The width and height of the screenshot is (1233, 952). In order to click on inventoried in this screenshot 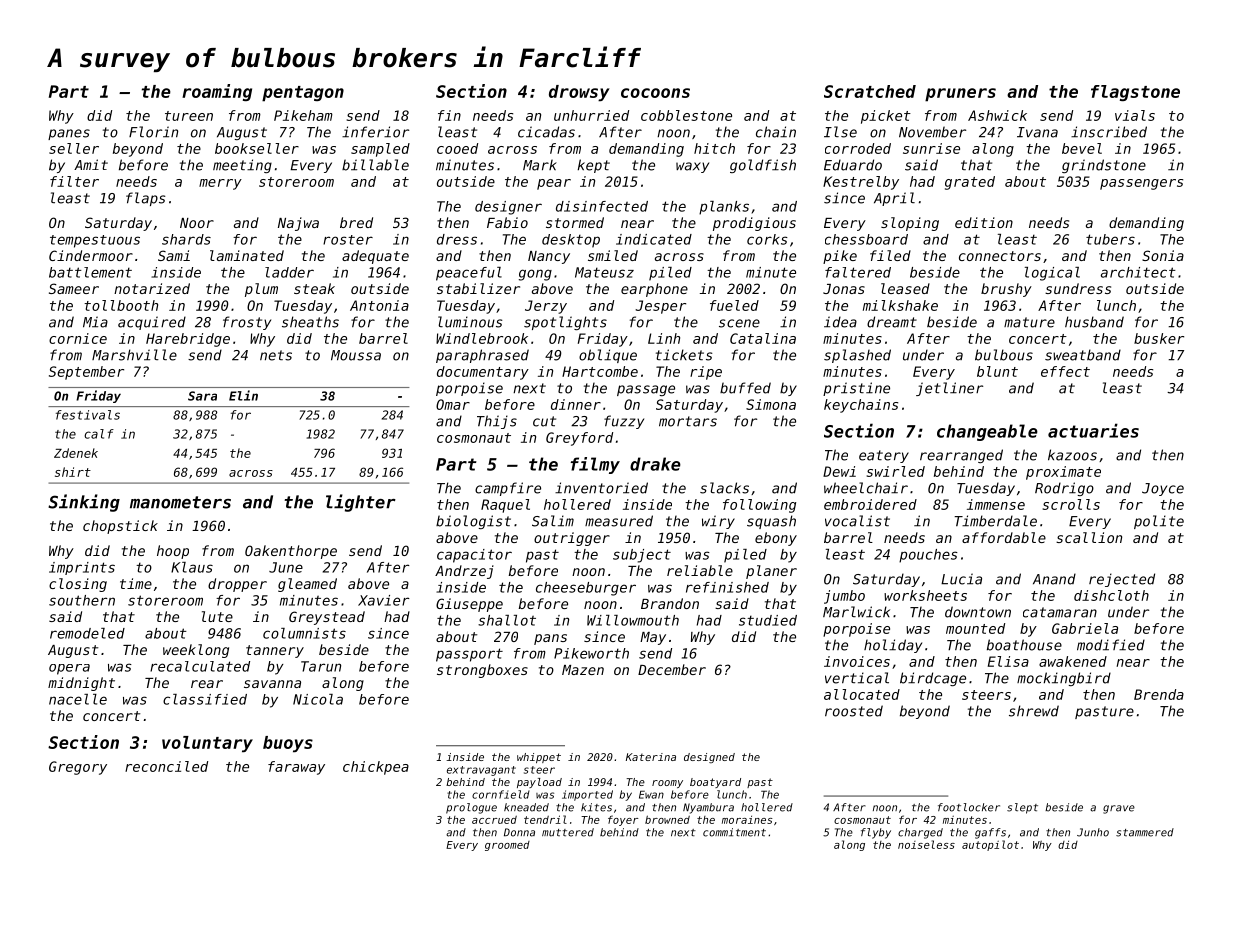, I will do `click(601, 488)`.
